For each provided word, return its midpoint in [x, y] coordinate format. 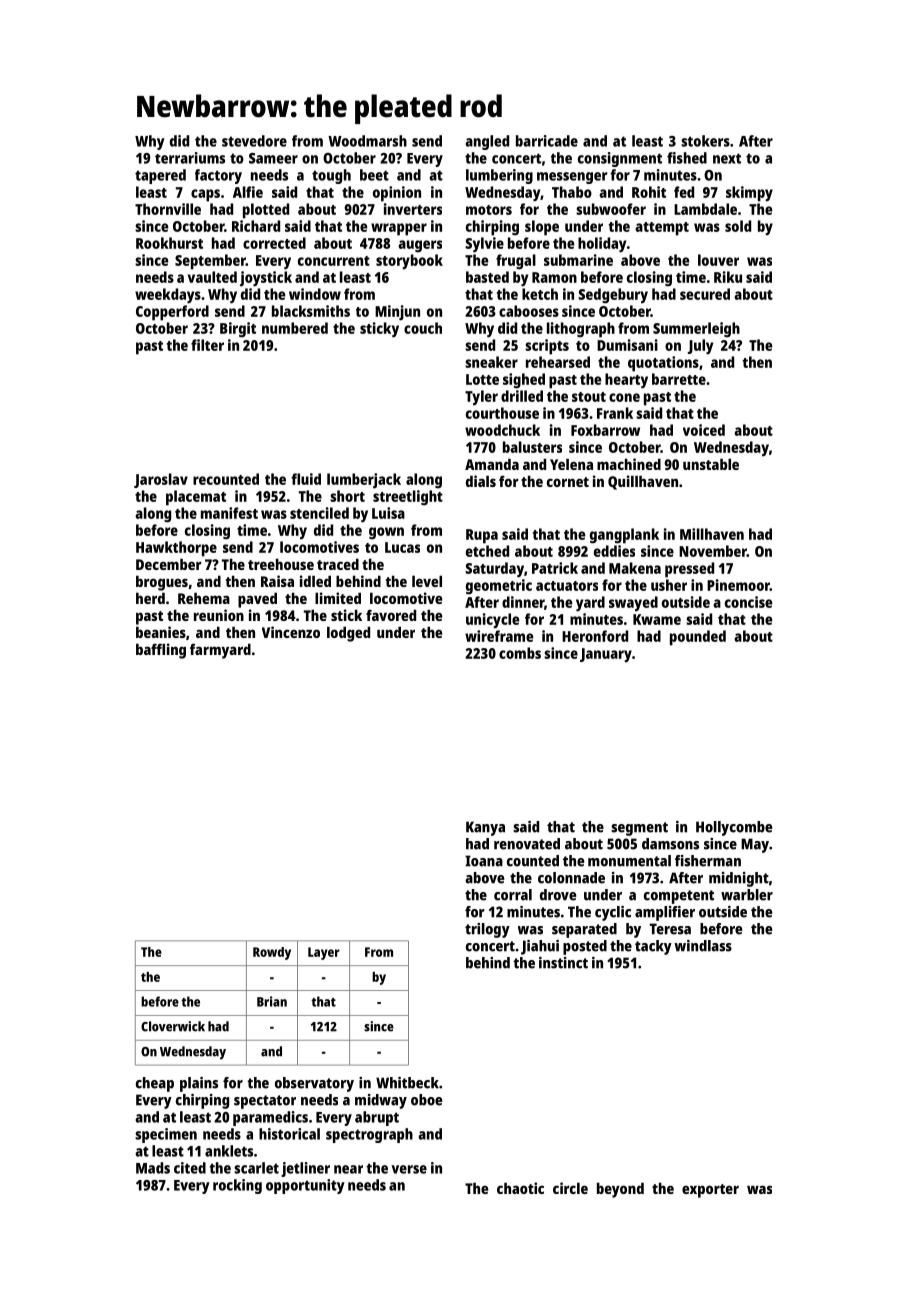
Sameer [273, 158]
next [727, 158]
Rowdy [272, 953]
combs [520, 653]
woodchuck [502, 430]
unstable [711, 464]
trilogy [487, 930]
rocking [237, 1186]
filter [207, 345]
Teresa [670, 929]
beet [374, 175]
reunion [219, 615]
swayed [633, 604]
